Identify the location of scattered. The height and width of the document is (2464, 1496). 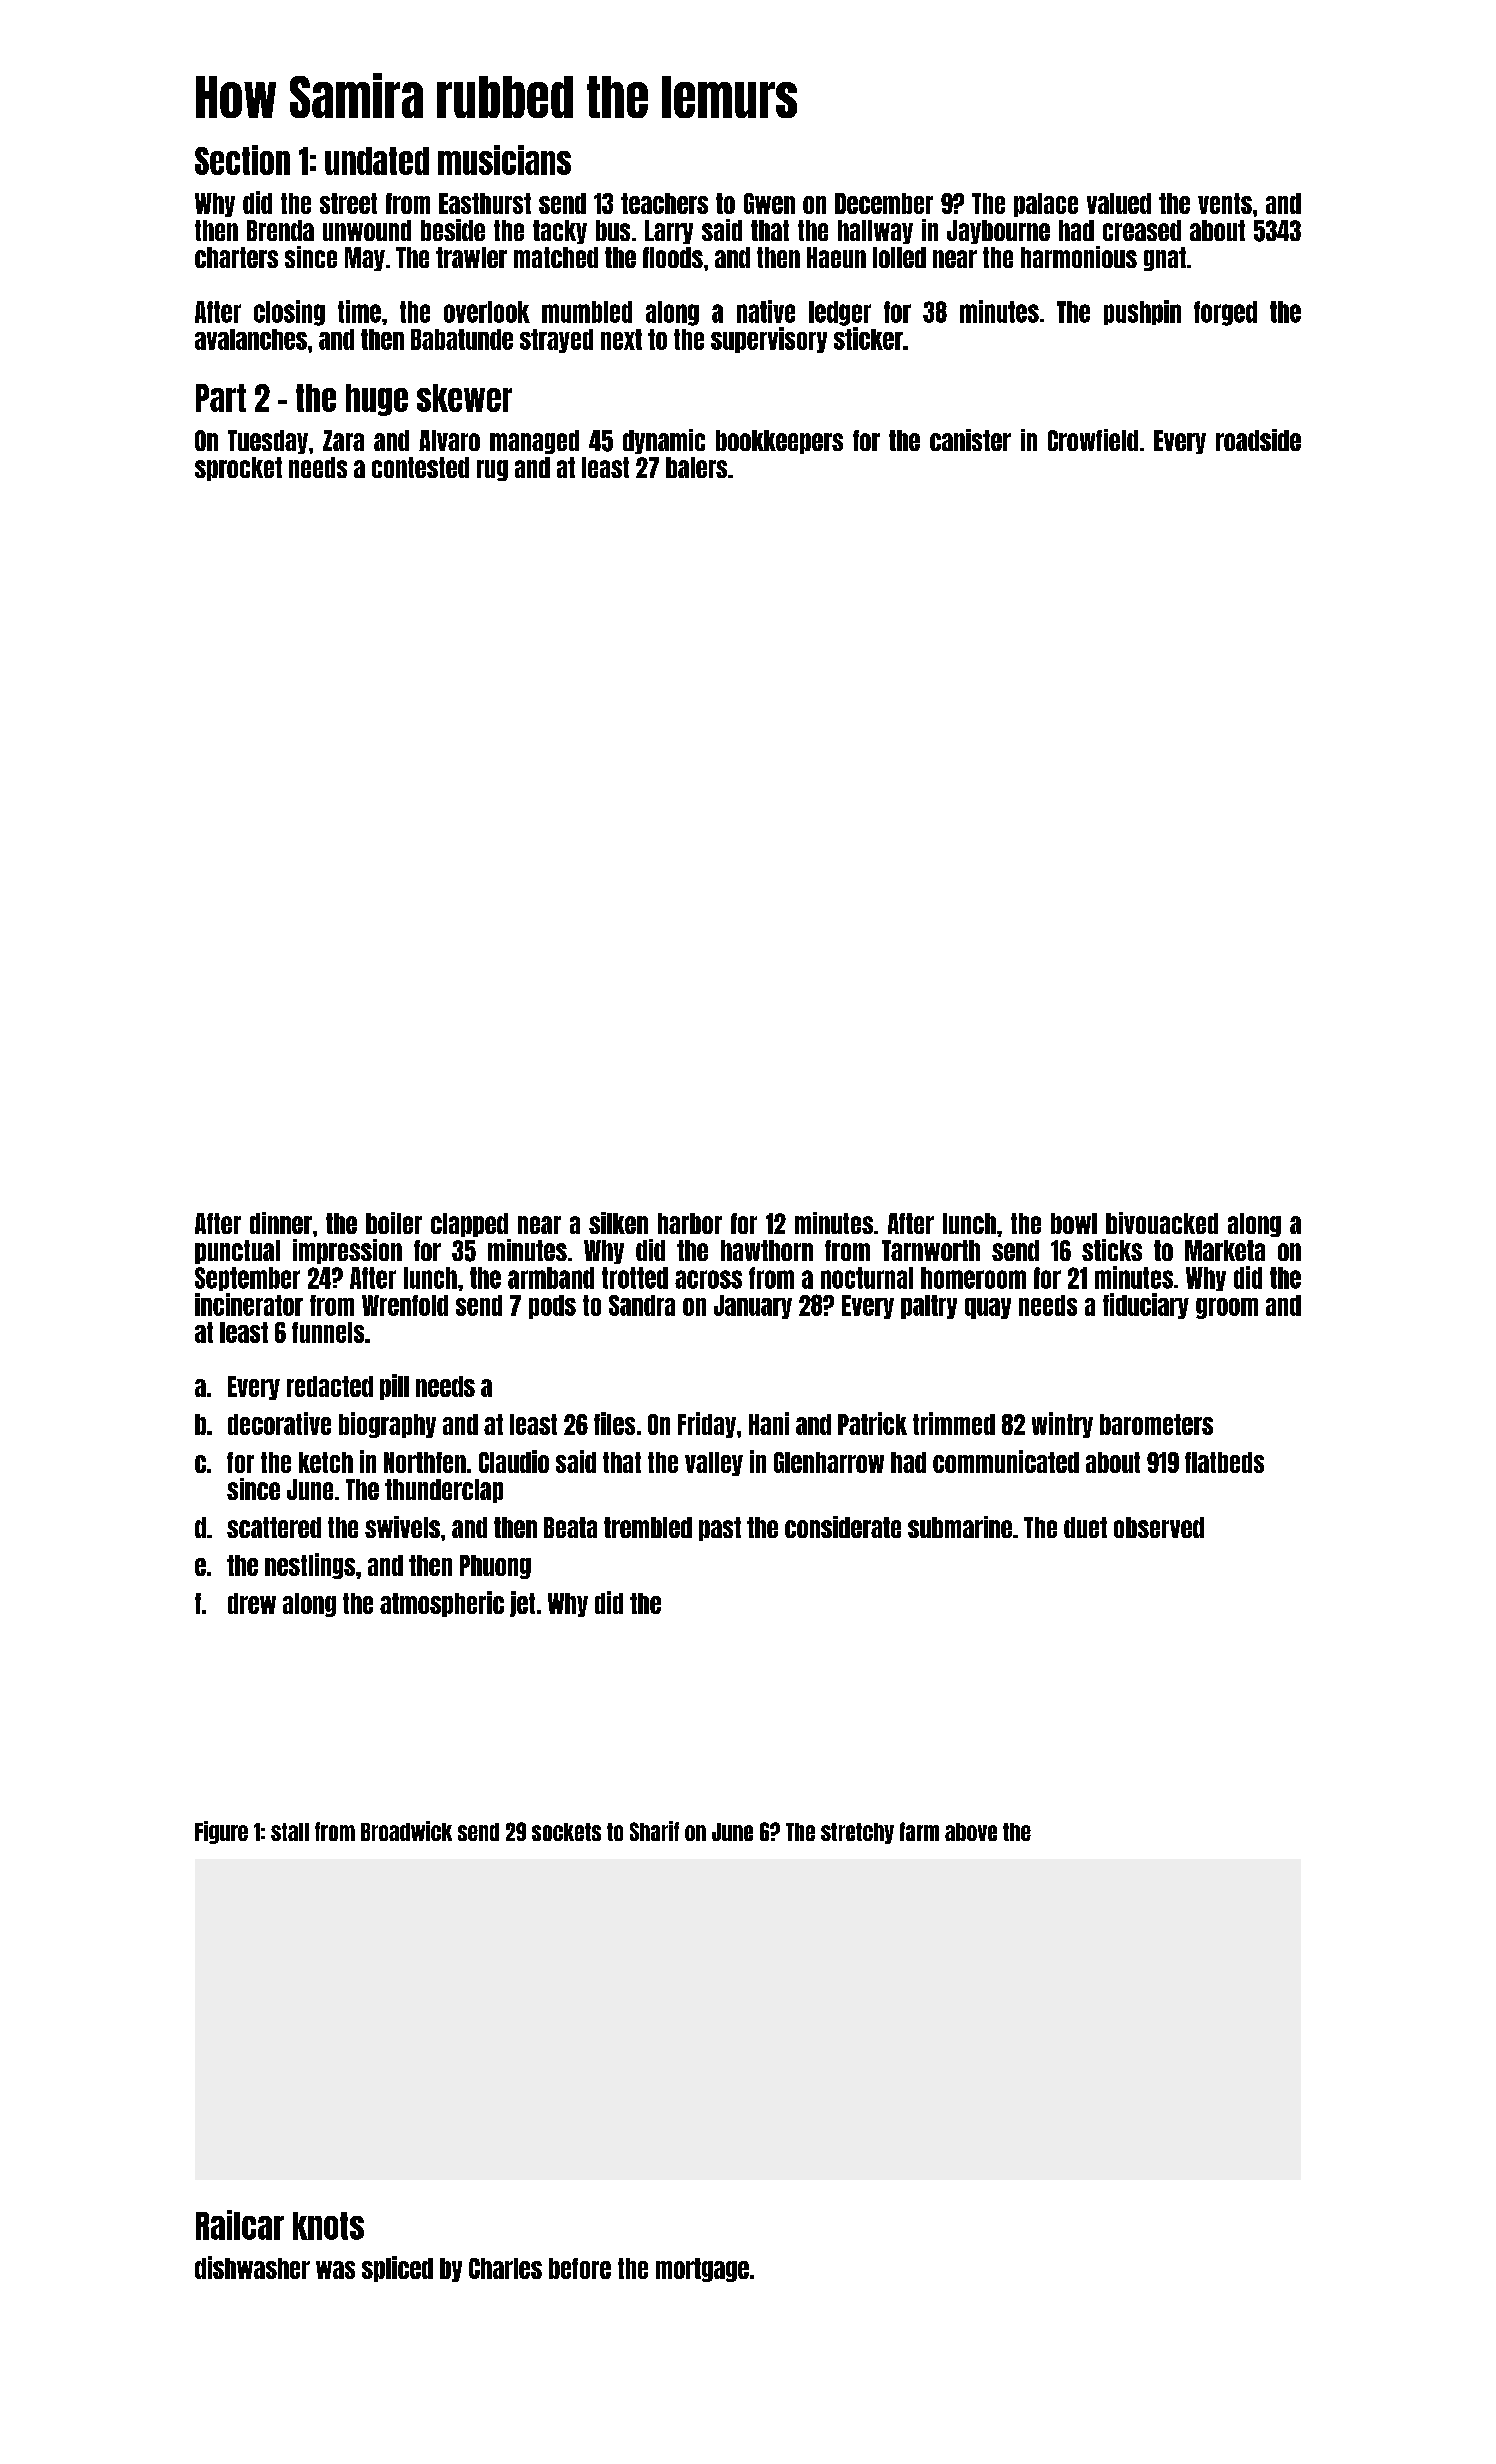
(274, 1527).
